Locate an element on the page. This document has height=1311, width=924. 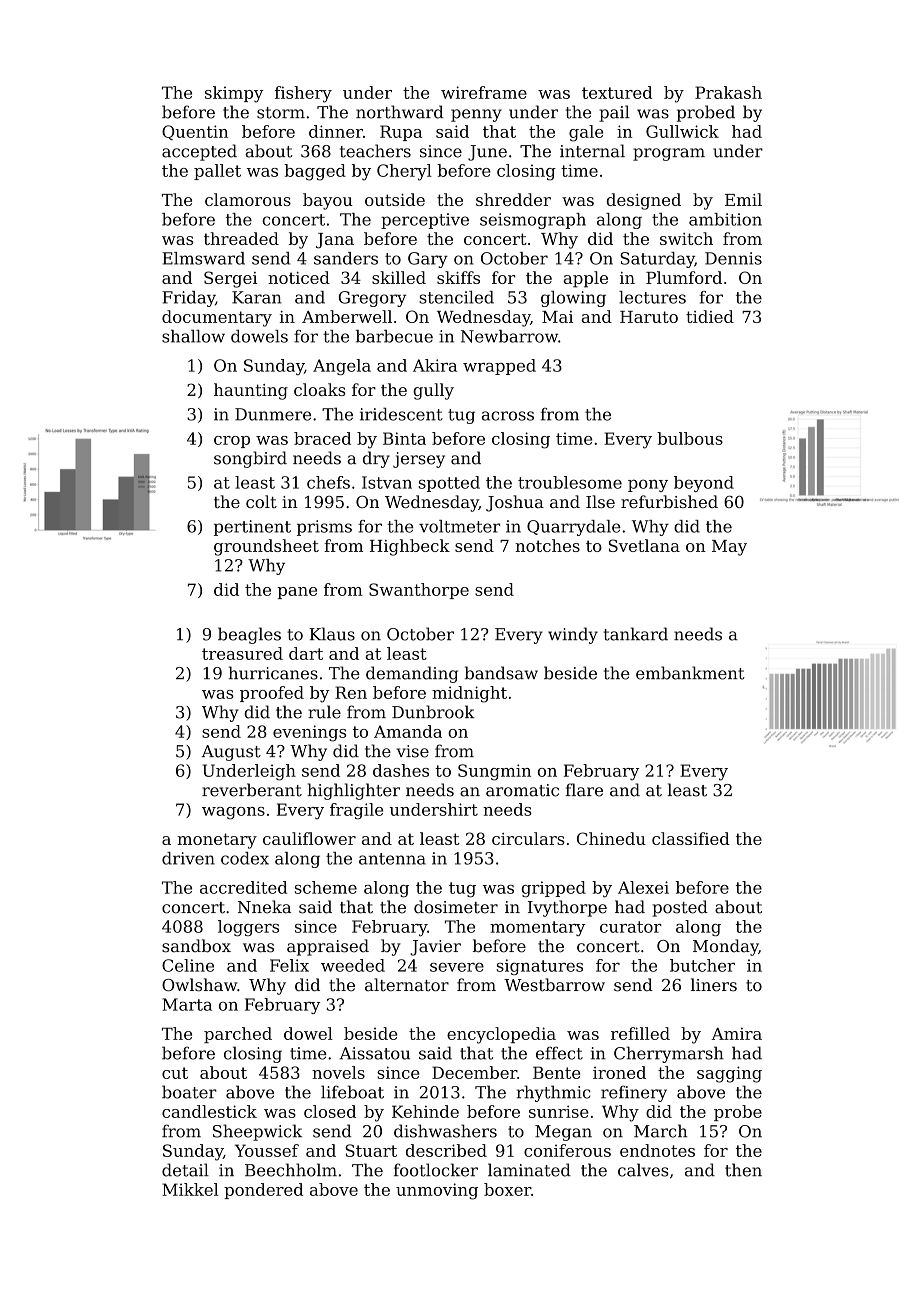
textured is located at coordinates (617, 92).
